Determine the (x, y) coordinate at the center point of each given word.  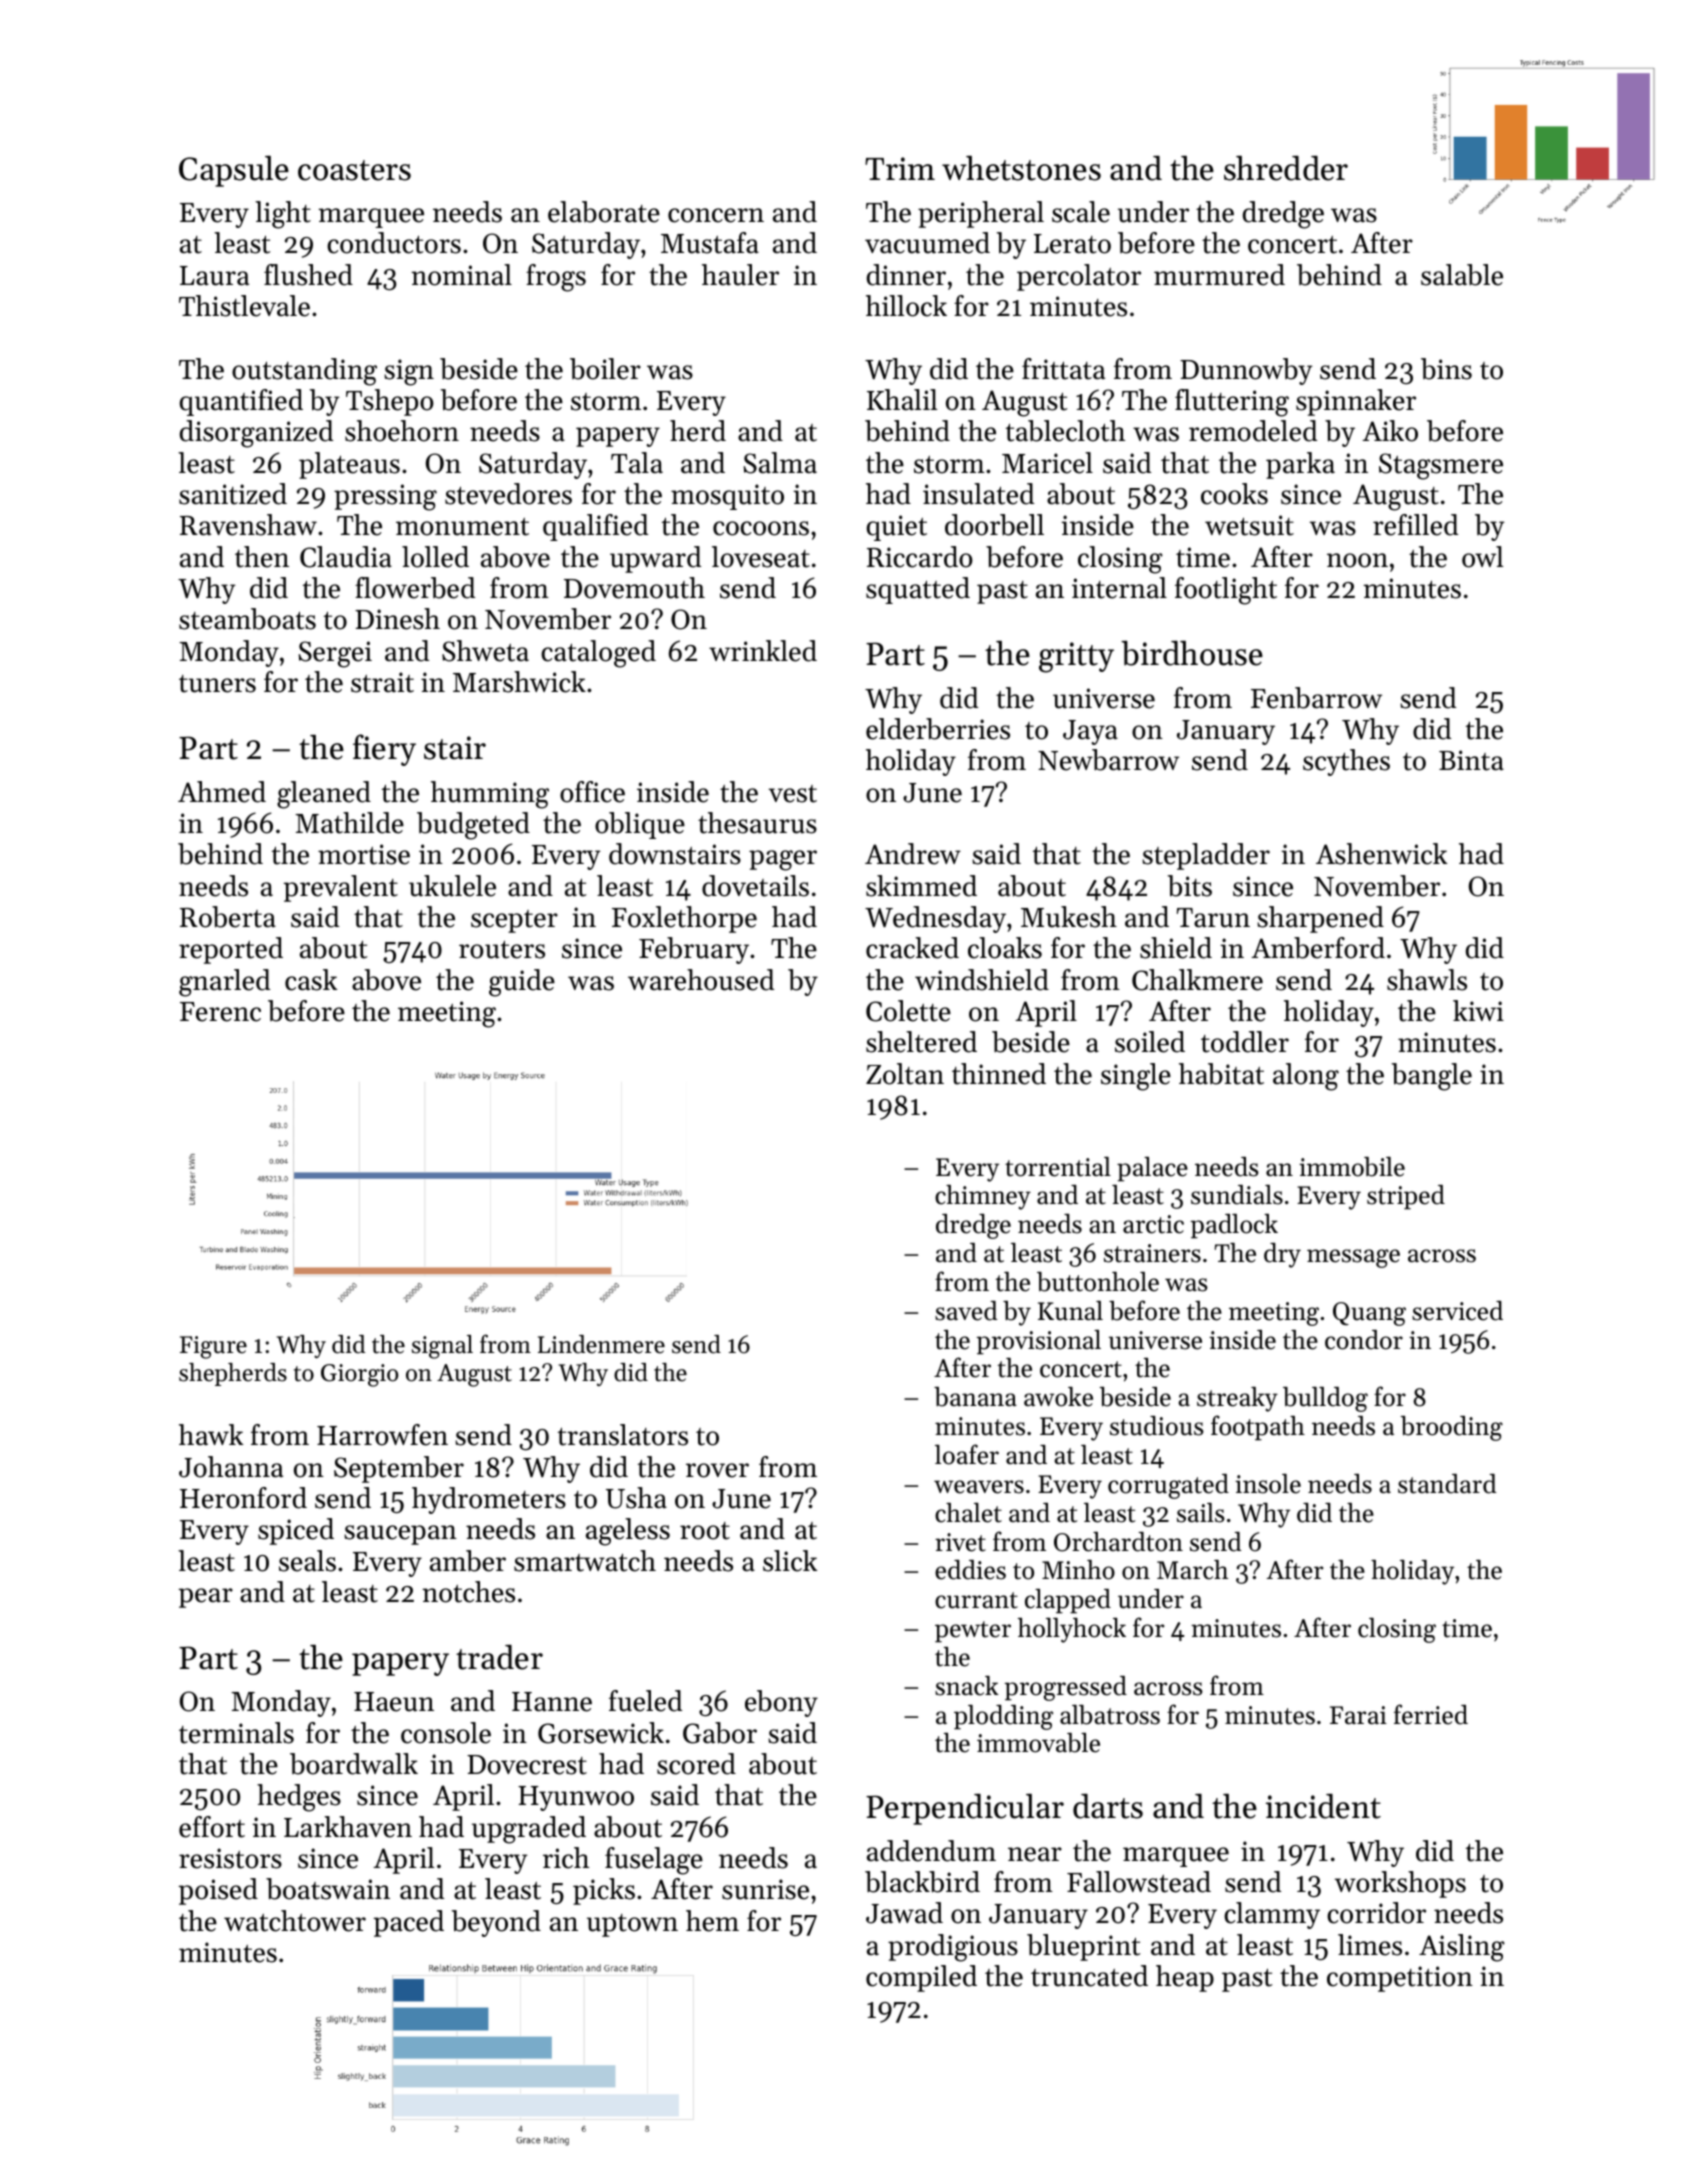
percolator (1079, 277)
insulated (978, 494)
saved (966, 1311)
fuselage (654, 1861)
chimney (983, 1197)
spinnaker (1356, 402)
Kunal (1070, 1311)
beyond (496, 1923)
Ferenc (220, 1012)
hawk (211, 1434)
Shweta (485, 651)
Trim (900, 168)
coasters (354, 170)
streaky (1237, 1399)
